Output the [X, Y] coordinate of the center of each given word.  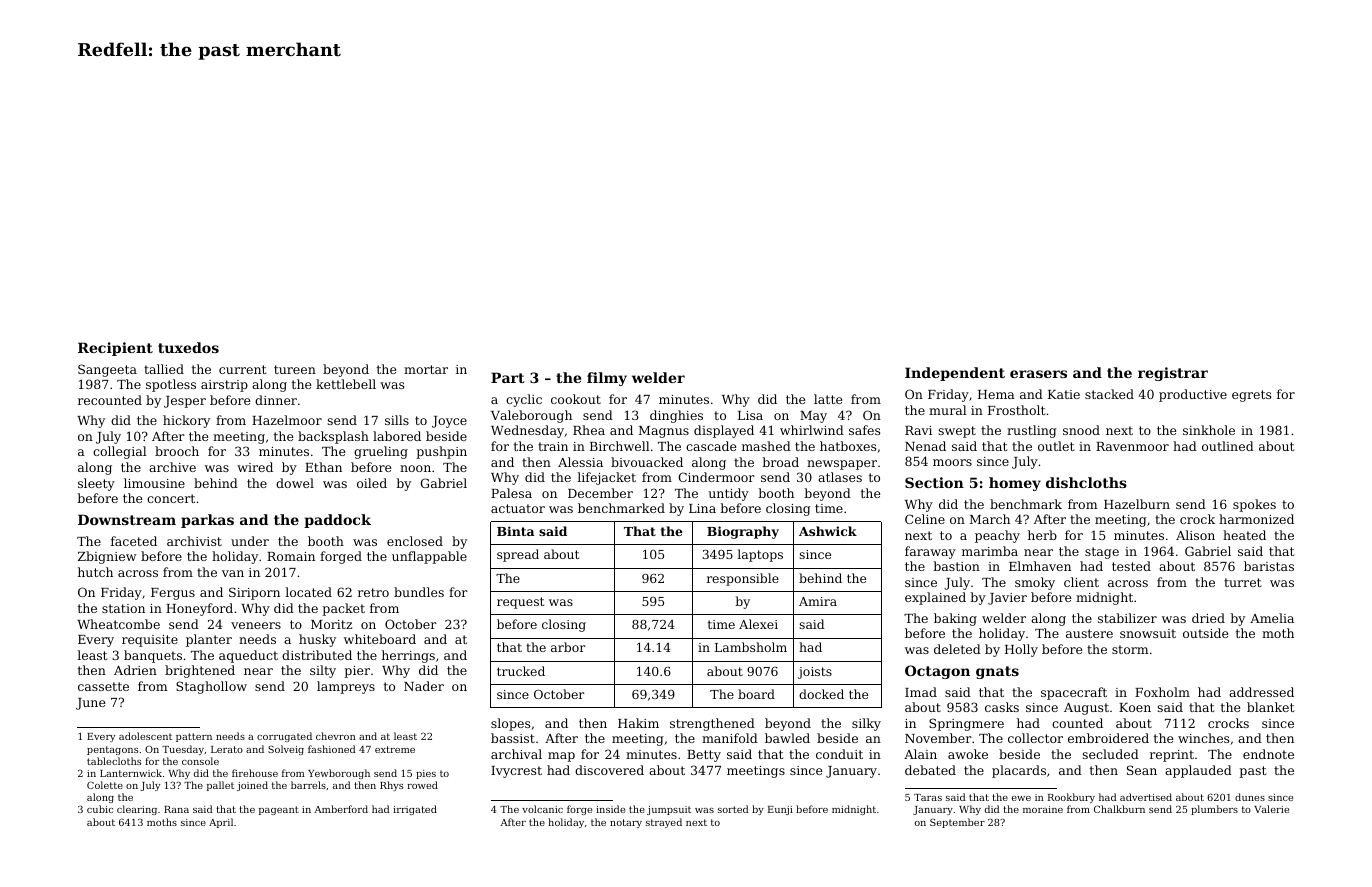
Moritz [331, 624]
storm [1130, 649]
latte [828, 399]
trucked [521, 671]
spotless [171, 385]
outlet [1056, 446]
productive [1193, 395]
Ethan [323, 467]
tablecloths [114, 761]
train [553, 446]
